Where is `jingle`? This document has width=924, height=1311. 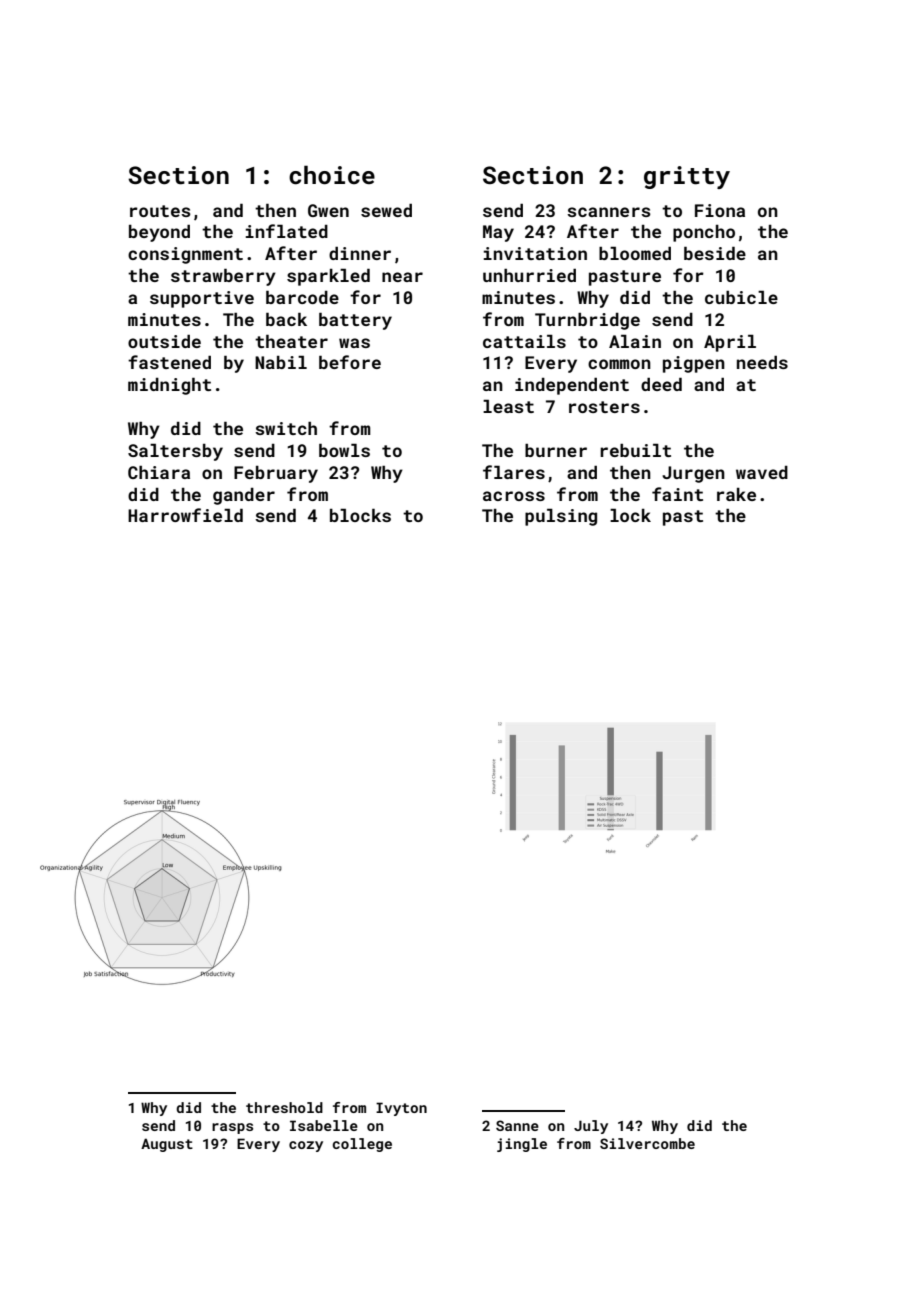 jingle is located at coordinates (522, 1145).
